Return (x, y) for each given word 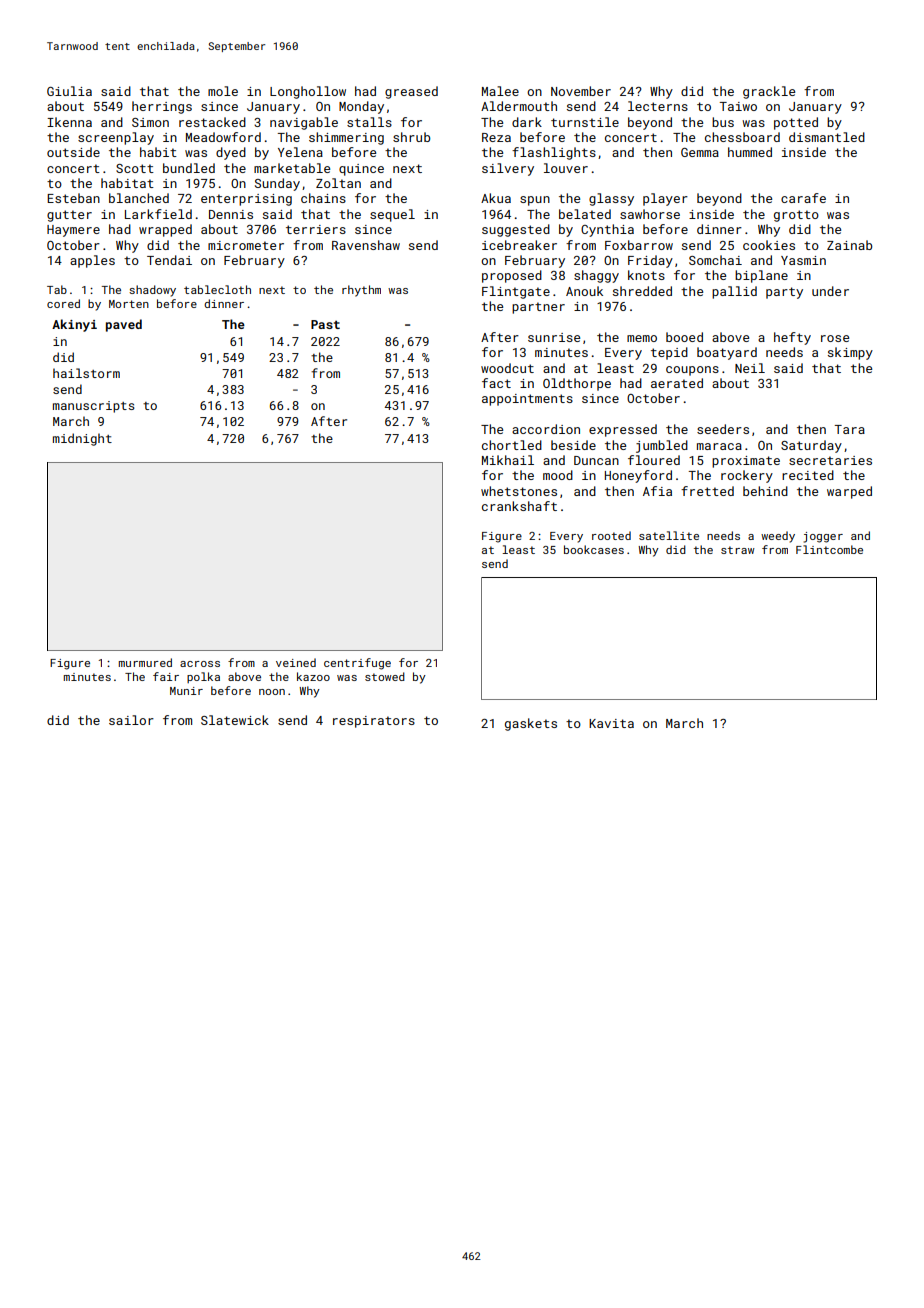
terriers (316, 229)
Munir (186, 691)
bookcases (594, 549)
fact (496, 383)
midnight (82, 439)
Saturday (811, 446)
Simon (150, 122)
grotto (796, 216)
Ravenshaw (366, 245)
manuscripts (94, 407)
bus (723, 122)
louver (566, 168)
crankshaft (519, 506)
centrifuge (357, 664)
